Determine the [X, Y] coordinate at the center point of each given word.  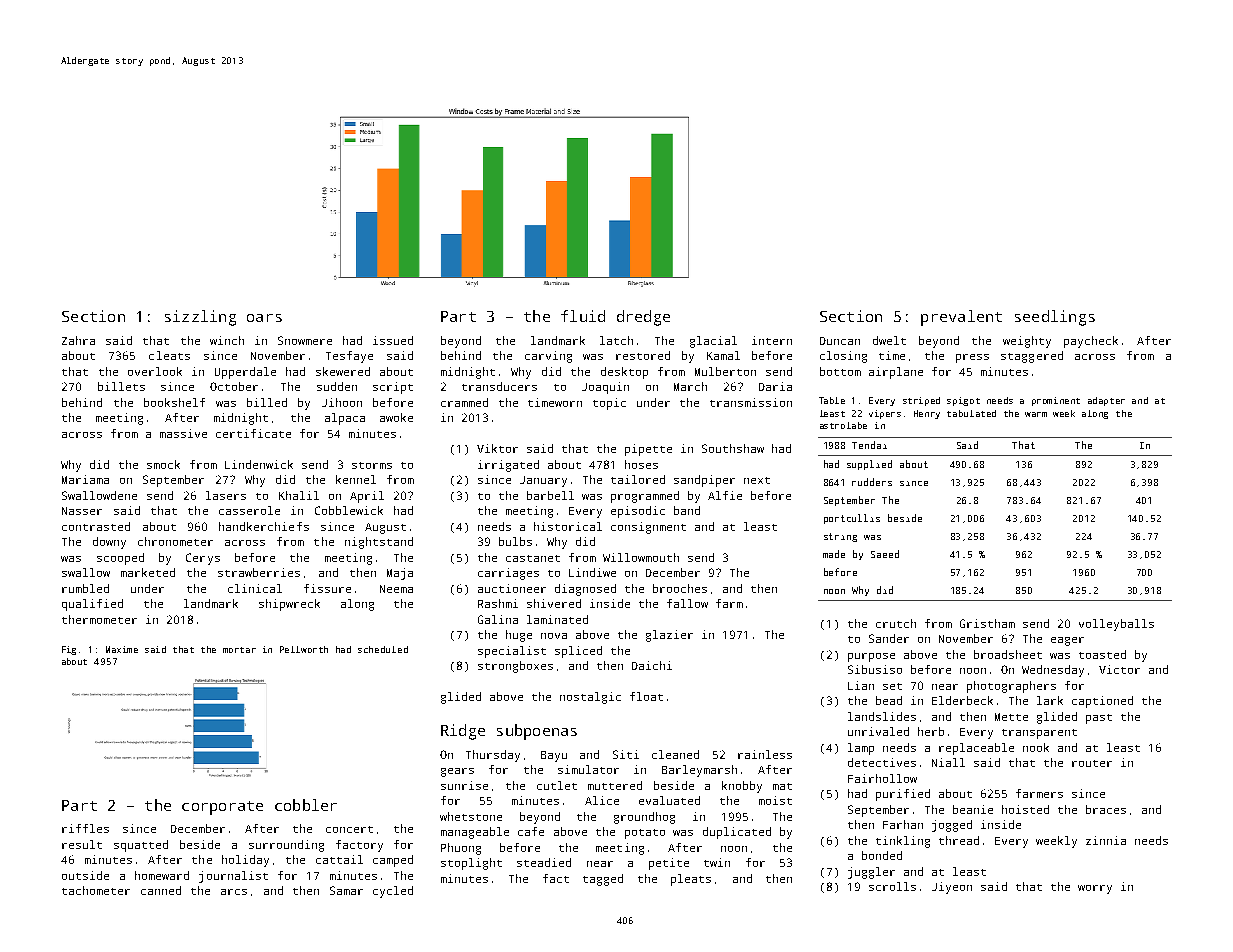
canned [161, 890]
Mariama [85, 479]
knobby [742, 787]
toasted [1102, 654]
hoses [641, 464]
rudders [872, 482]
